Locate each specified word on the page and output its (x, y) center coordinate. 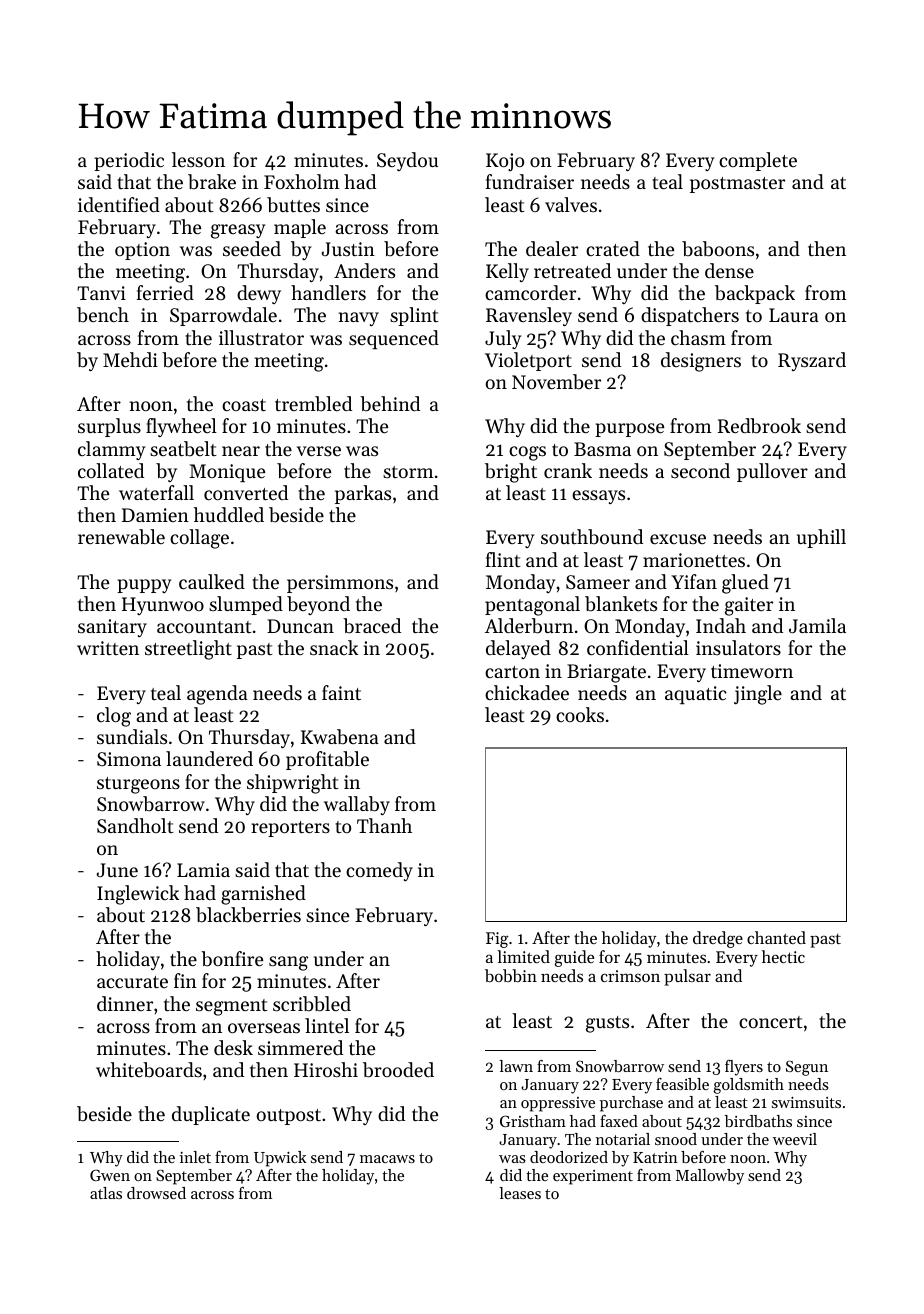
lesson (198, 159)
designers (701, 362)
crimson (630, 976)
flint (503, 559)
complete (758, 161)
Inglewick (138, 895)
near (241, 451)
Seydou (407, 161)
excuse (678, 539)
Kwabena (340, 737)
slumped (246, 605)
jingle (758, 695)
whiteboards (149, 1070)
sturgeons (138, 785)
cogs (527, 453)
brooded (398, 1070)
